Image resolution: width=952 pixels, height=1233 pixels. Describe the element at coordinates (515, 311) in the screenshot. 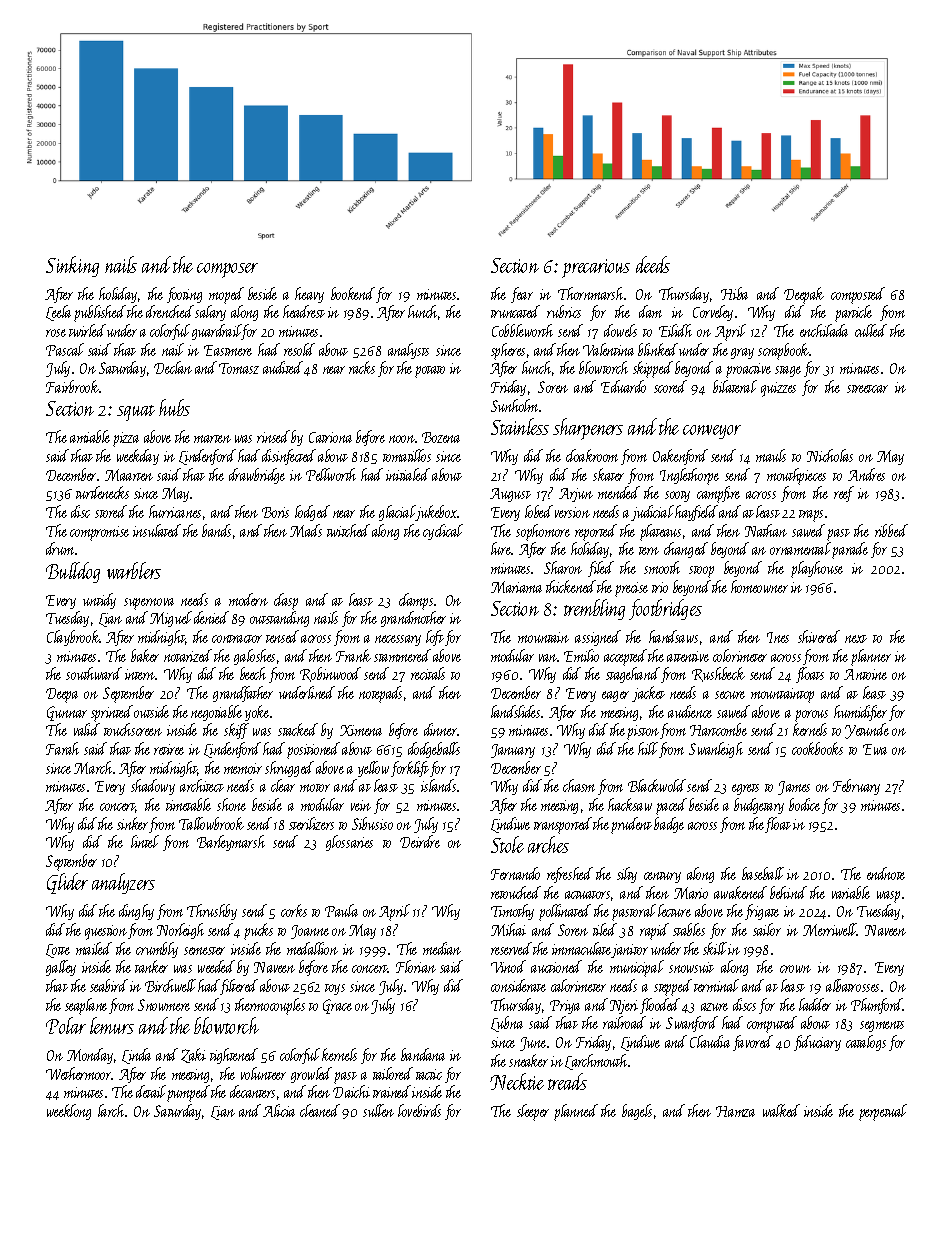

I see `truncated` at that location.
